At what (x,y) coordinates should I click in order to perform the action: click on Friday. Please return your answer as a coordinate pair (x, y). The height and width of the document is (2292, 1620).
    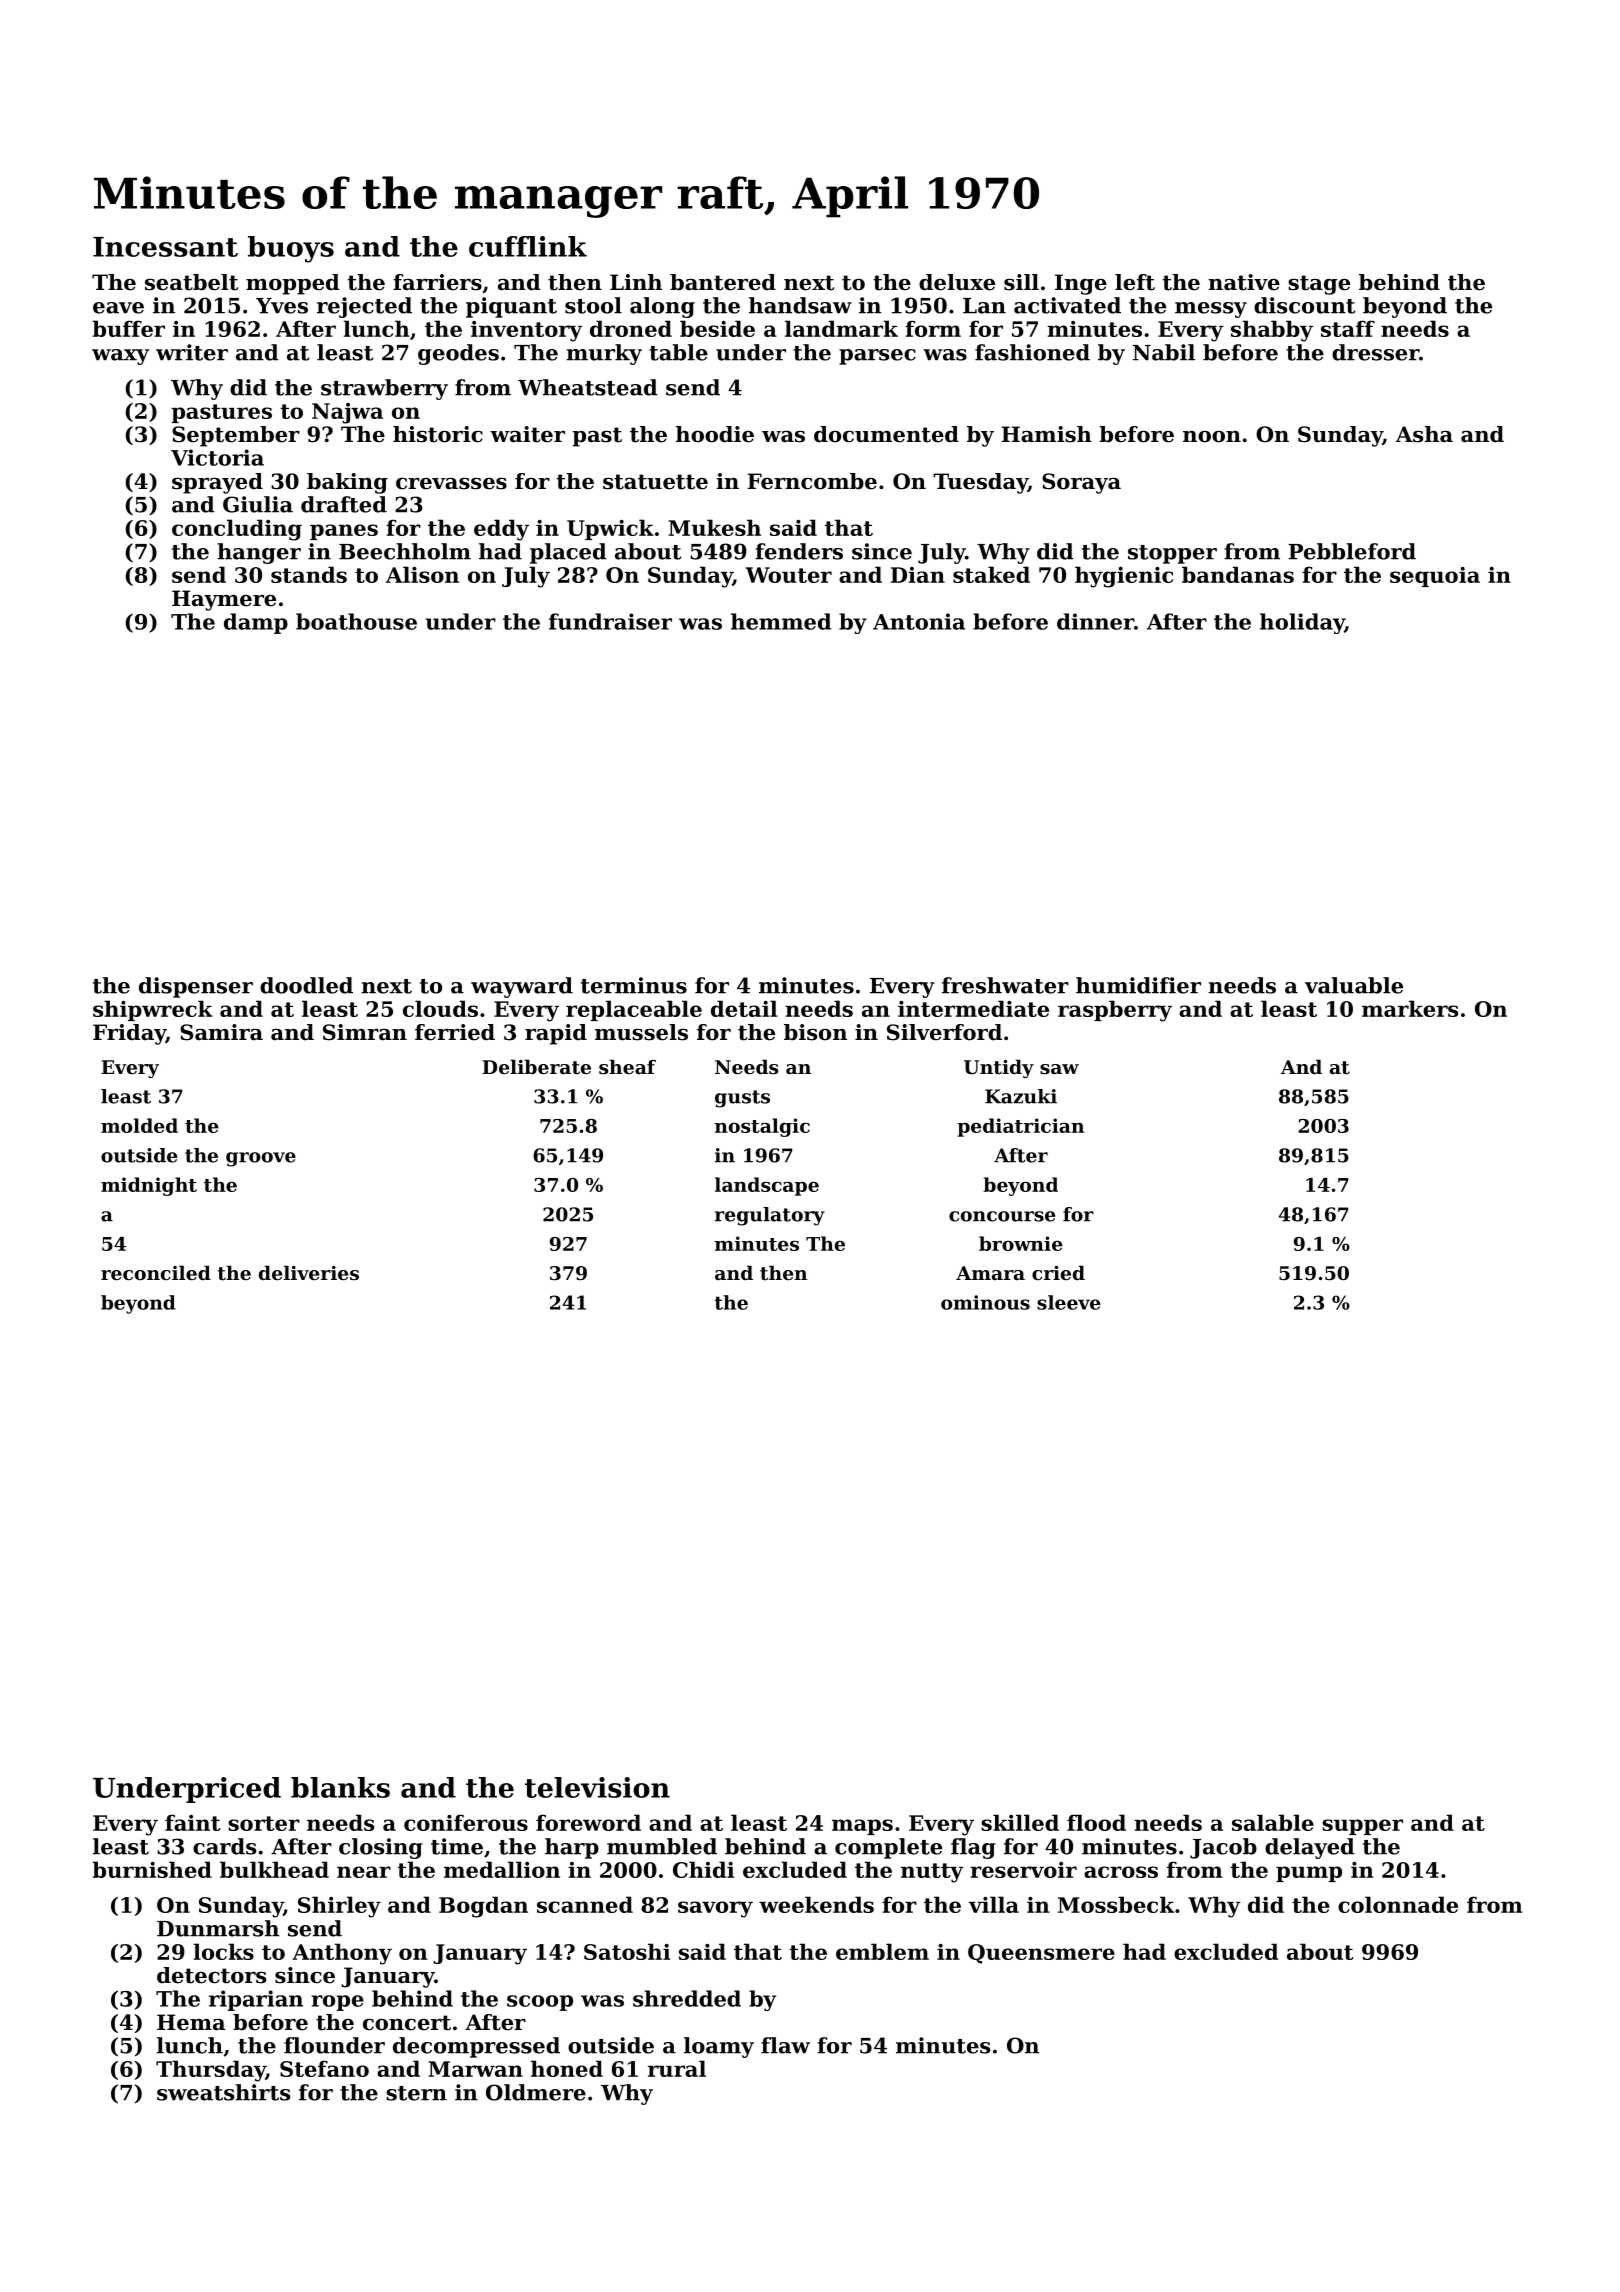
    Looking at the image, I should click on (129, 1034).
